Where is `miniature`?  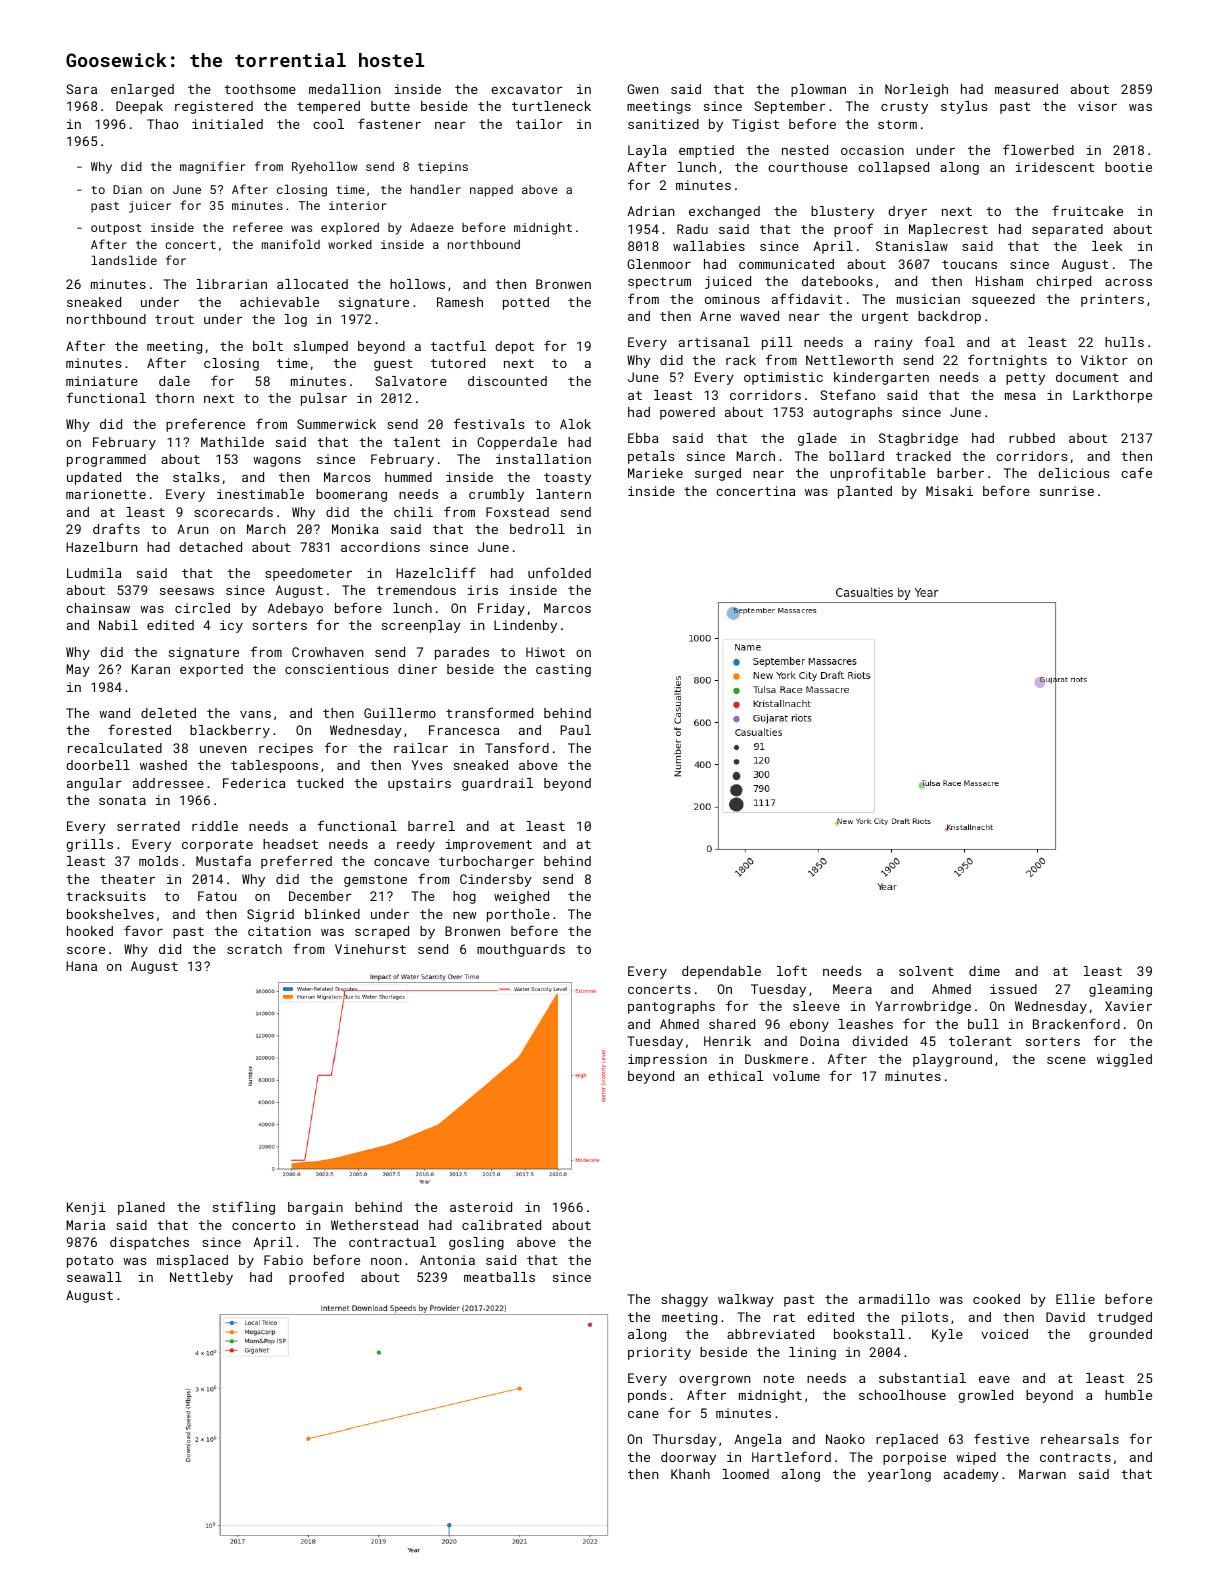
miniature is located at coordinates (102, 381).
